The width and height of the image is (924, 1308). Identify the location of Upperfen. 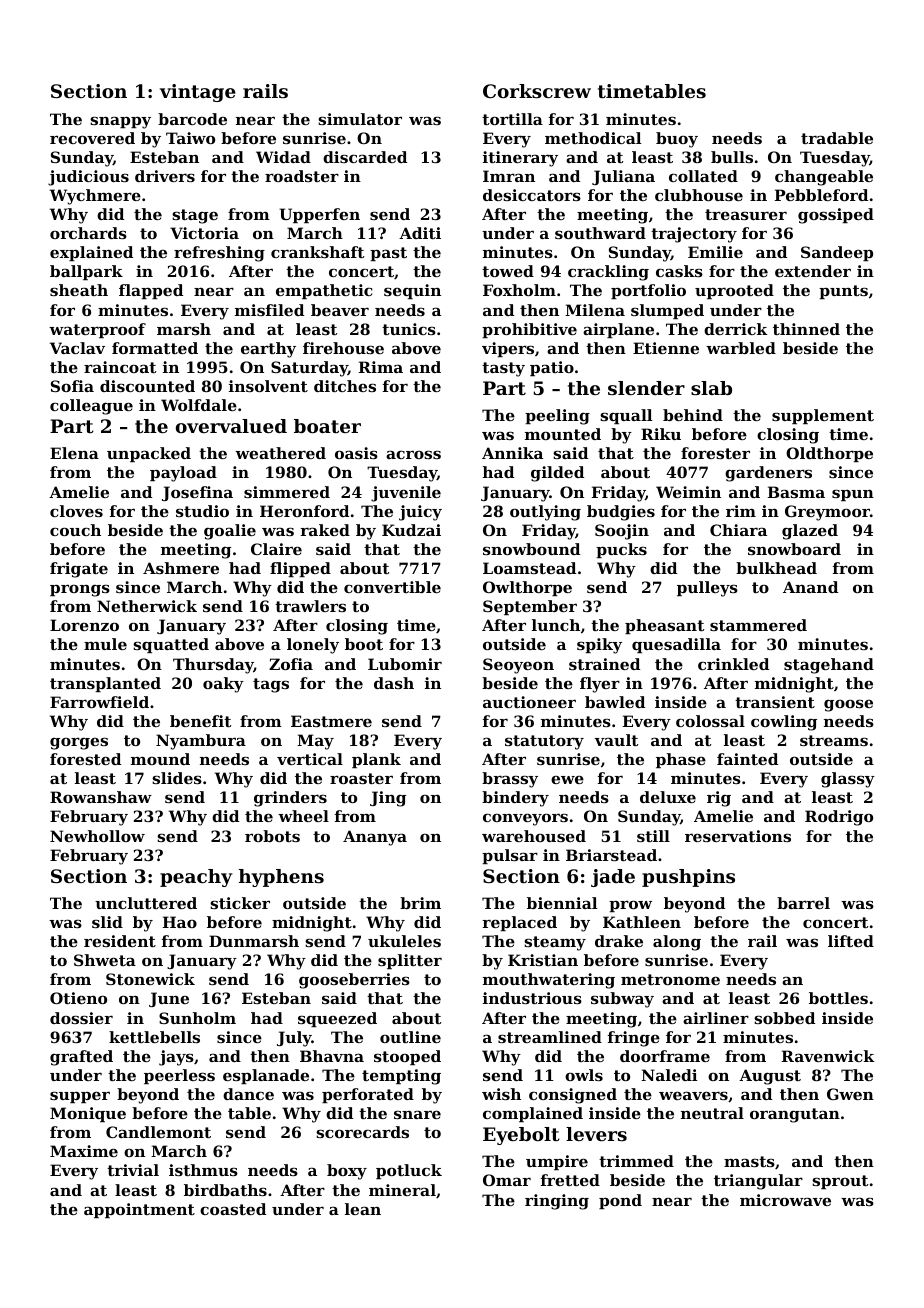
(319, 215).
